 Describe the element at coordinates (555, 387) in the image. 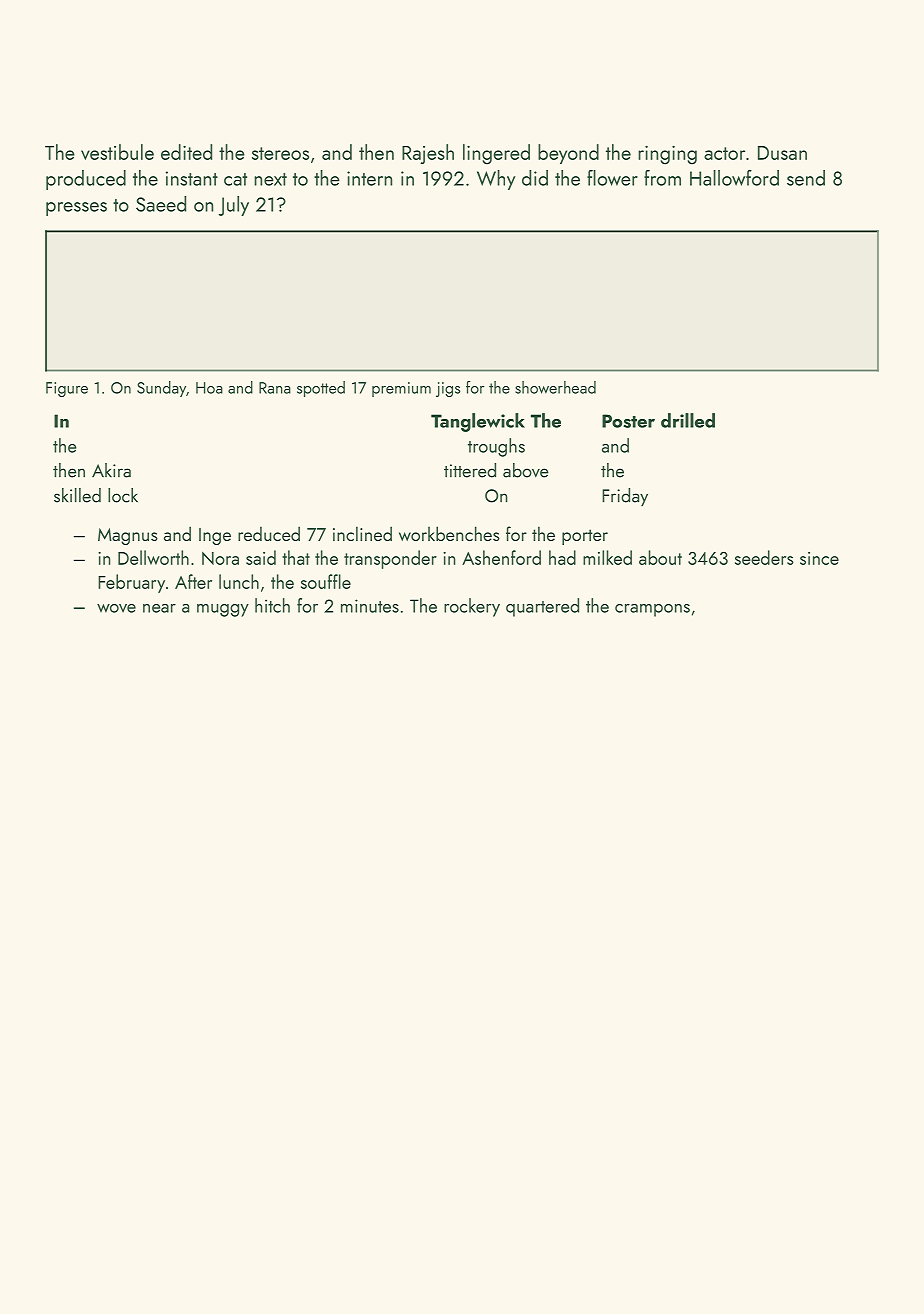

I see `showerhead` at that location.
